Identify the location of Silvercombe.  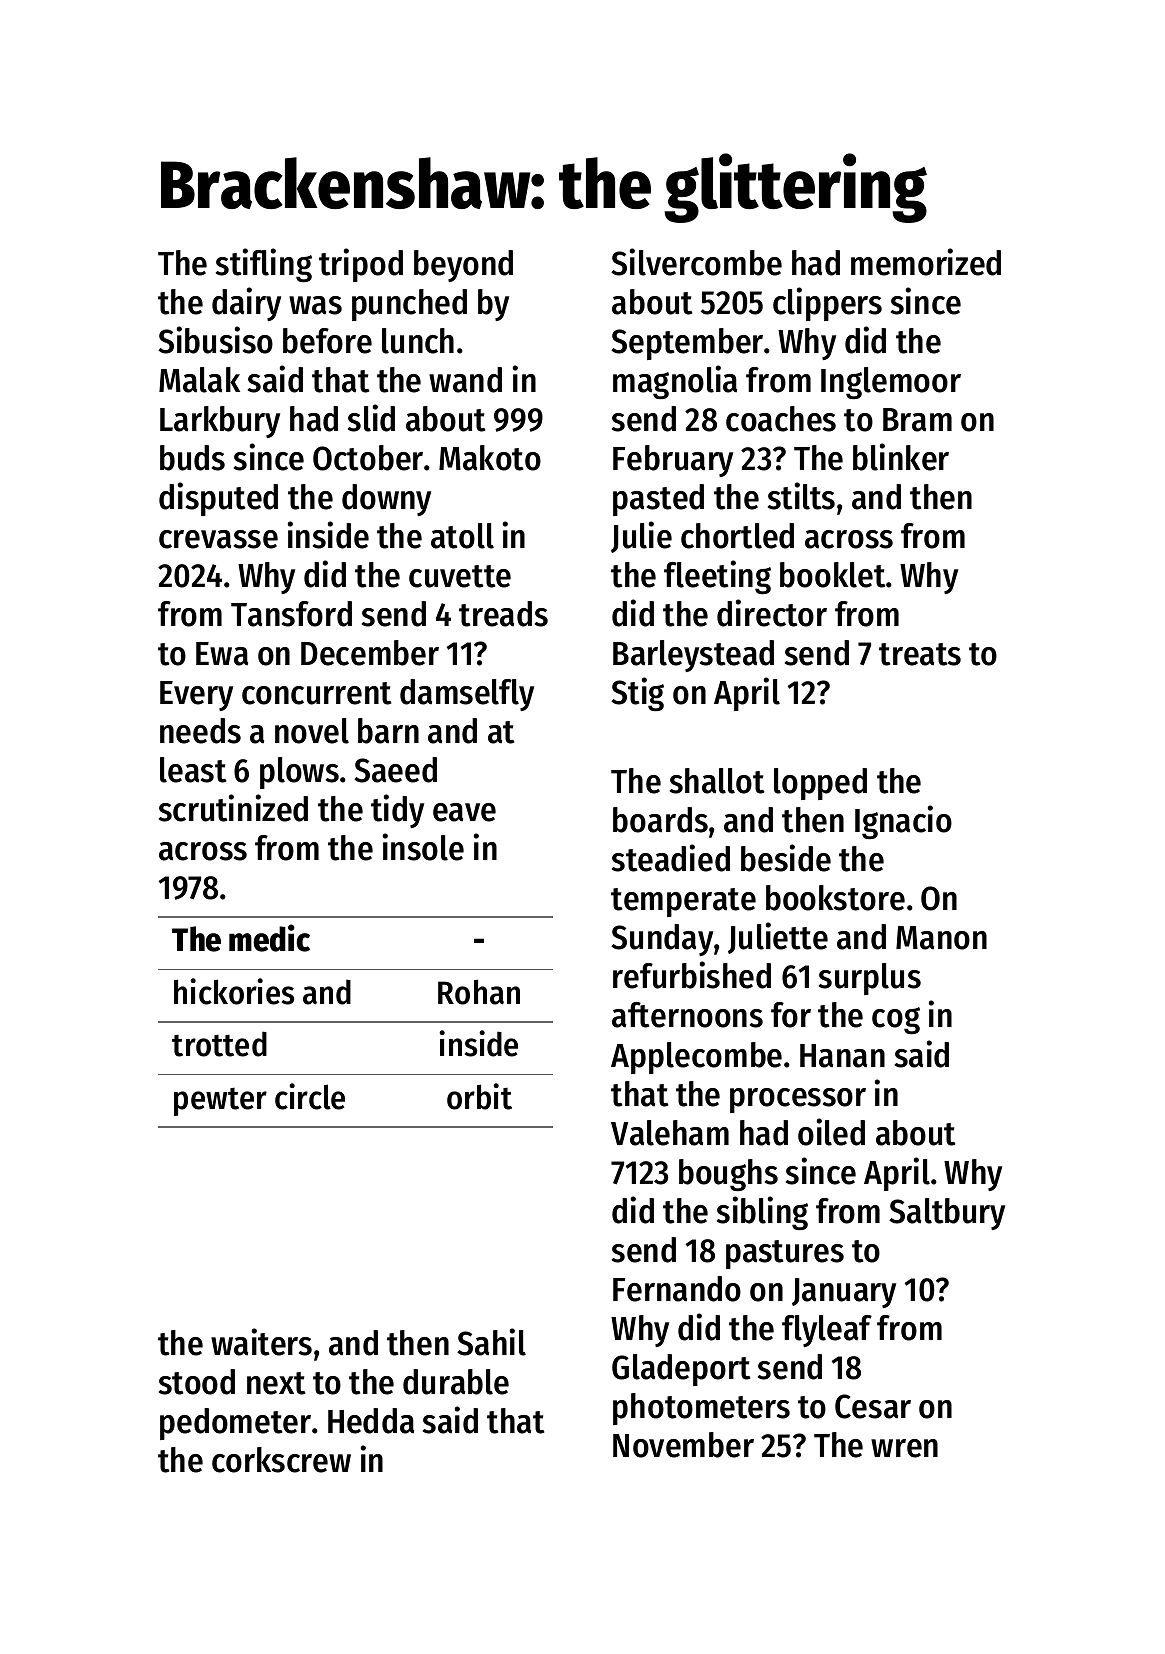
(696, 262).
